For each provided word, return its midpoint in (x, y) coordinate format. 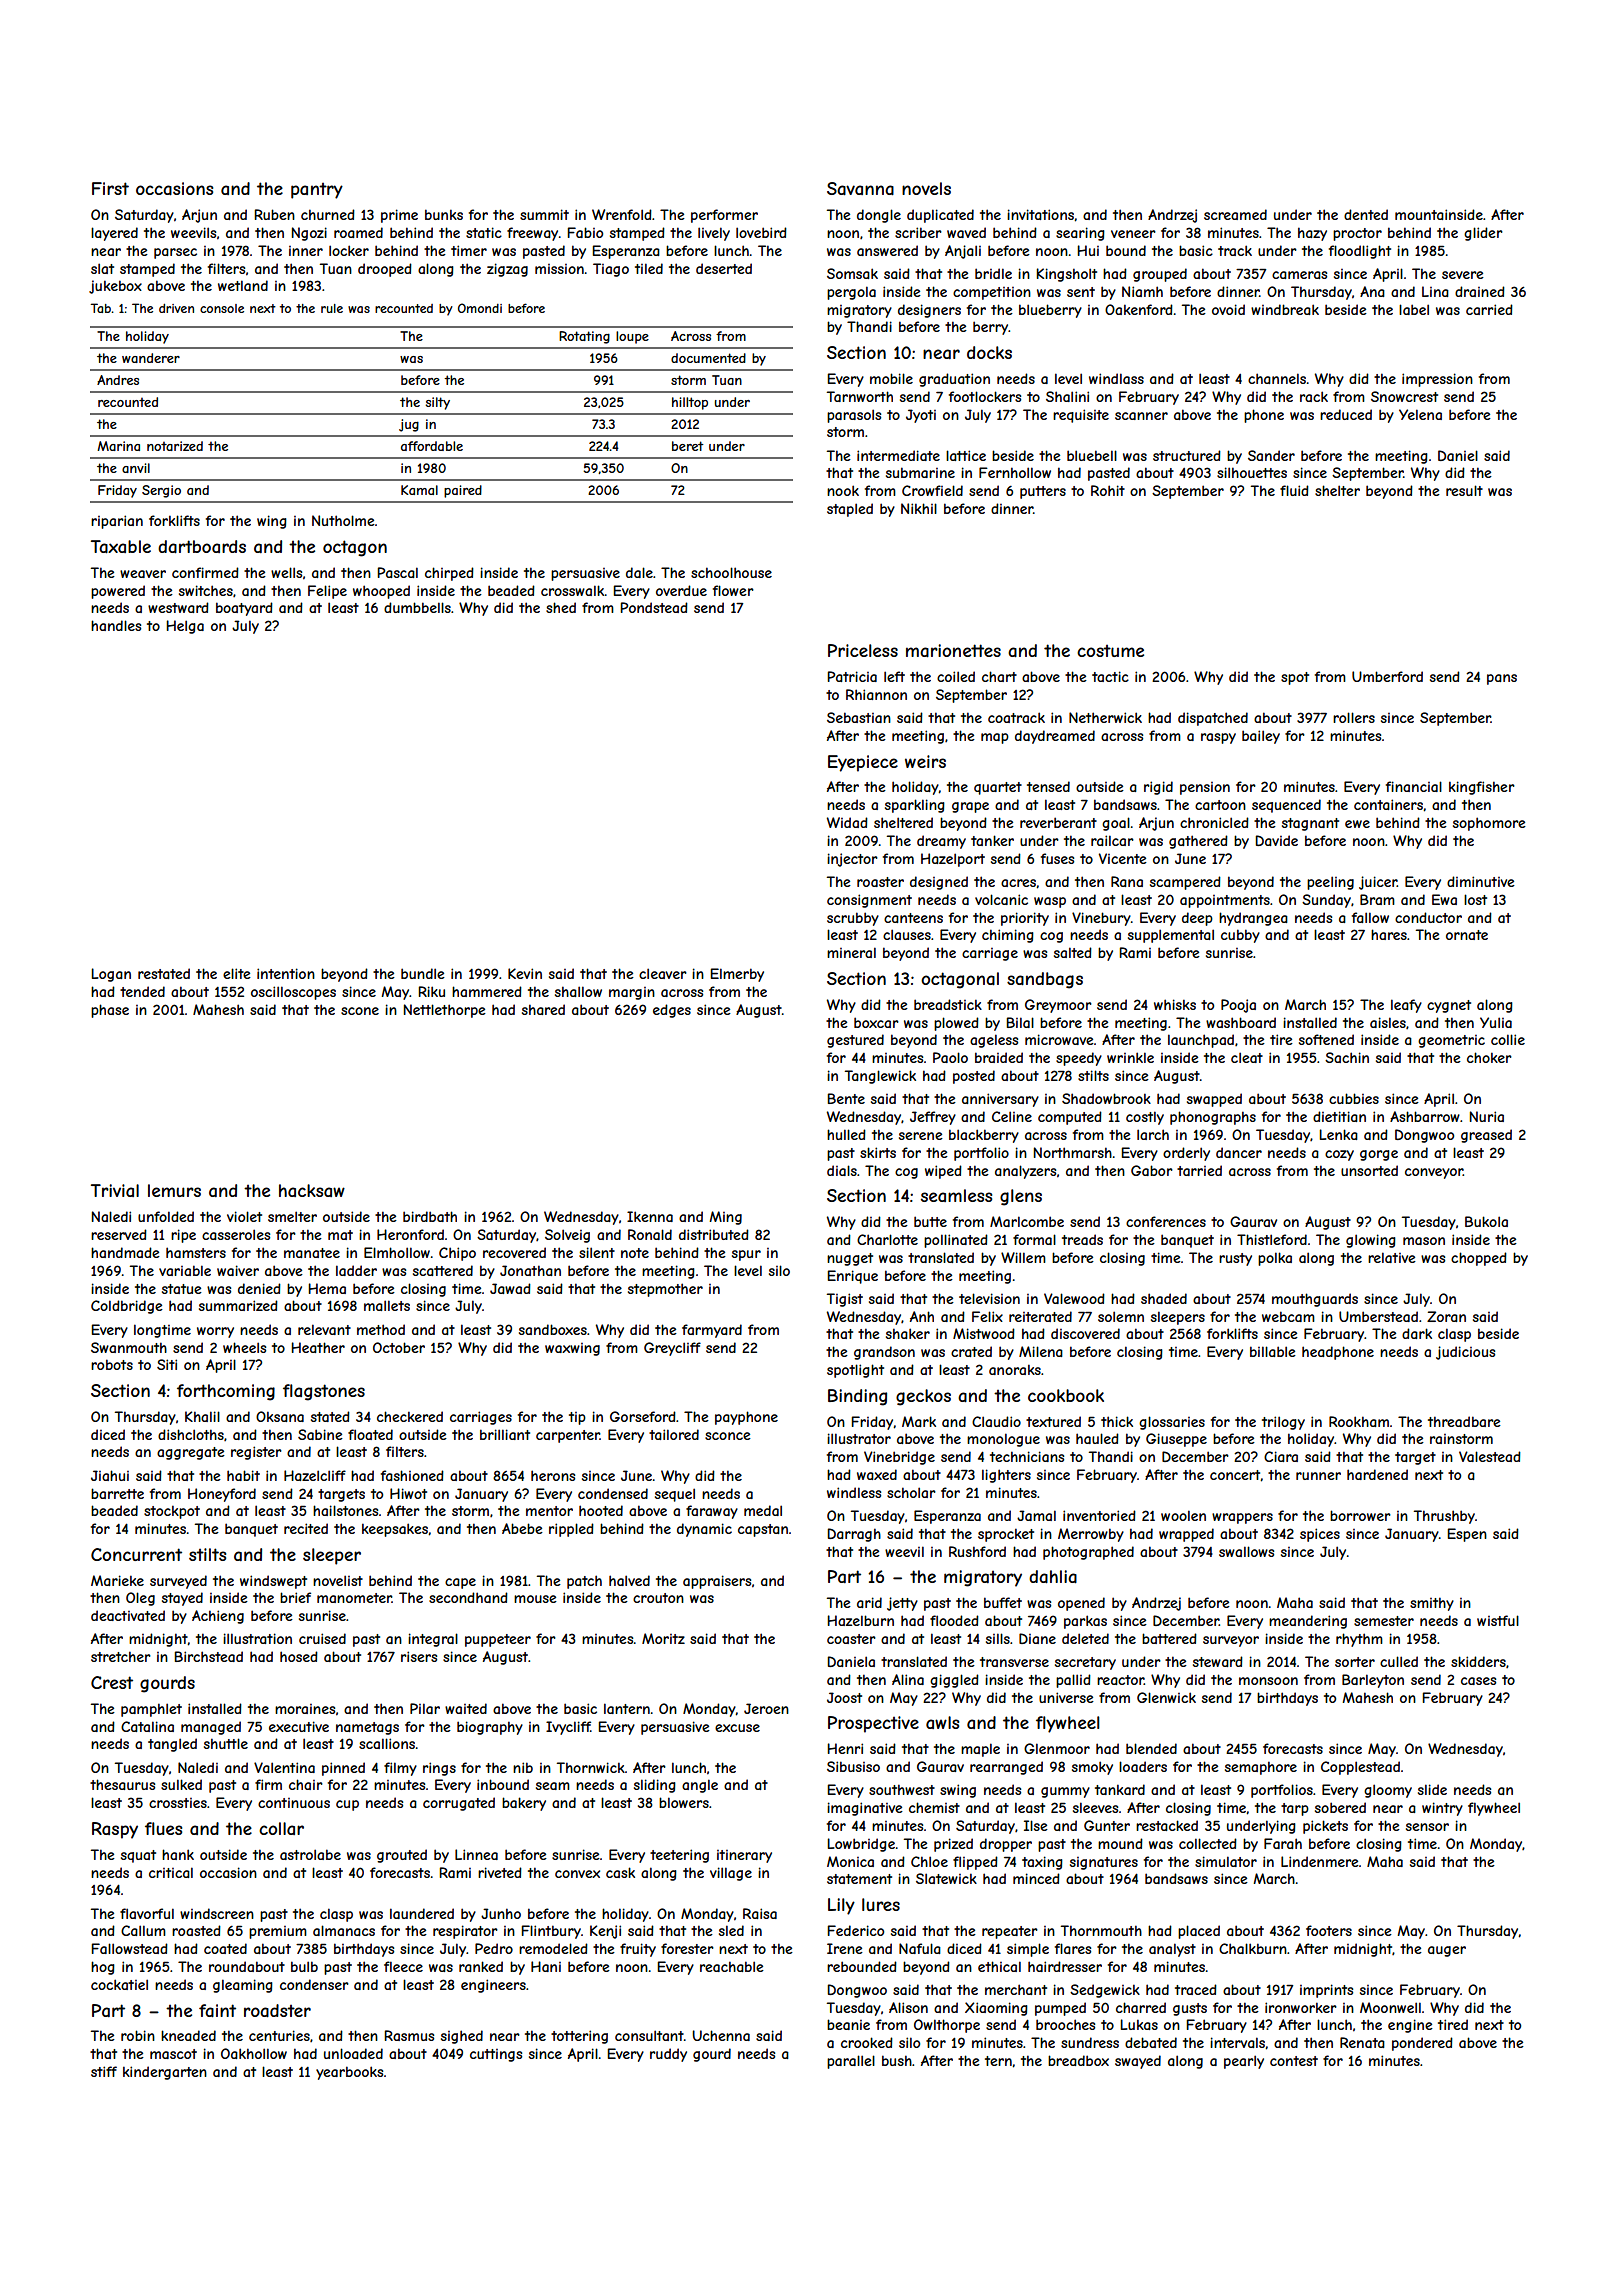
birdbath (430, 1216)
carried (1489, 309)
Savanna (860, 188)
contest (1294, 2061)
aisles (1388, 1022)
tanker (992, 840)
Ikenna (650, 1216)
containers (1388, 804)
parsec (175, 253)
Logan (111, 975)
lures (881, 1904)
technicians (1027, 1456)
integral (433, 1640)
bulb (304, 1966)
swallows (1246, 1551)
